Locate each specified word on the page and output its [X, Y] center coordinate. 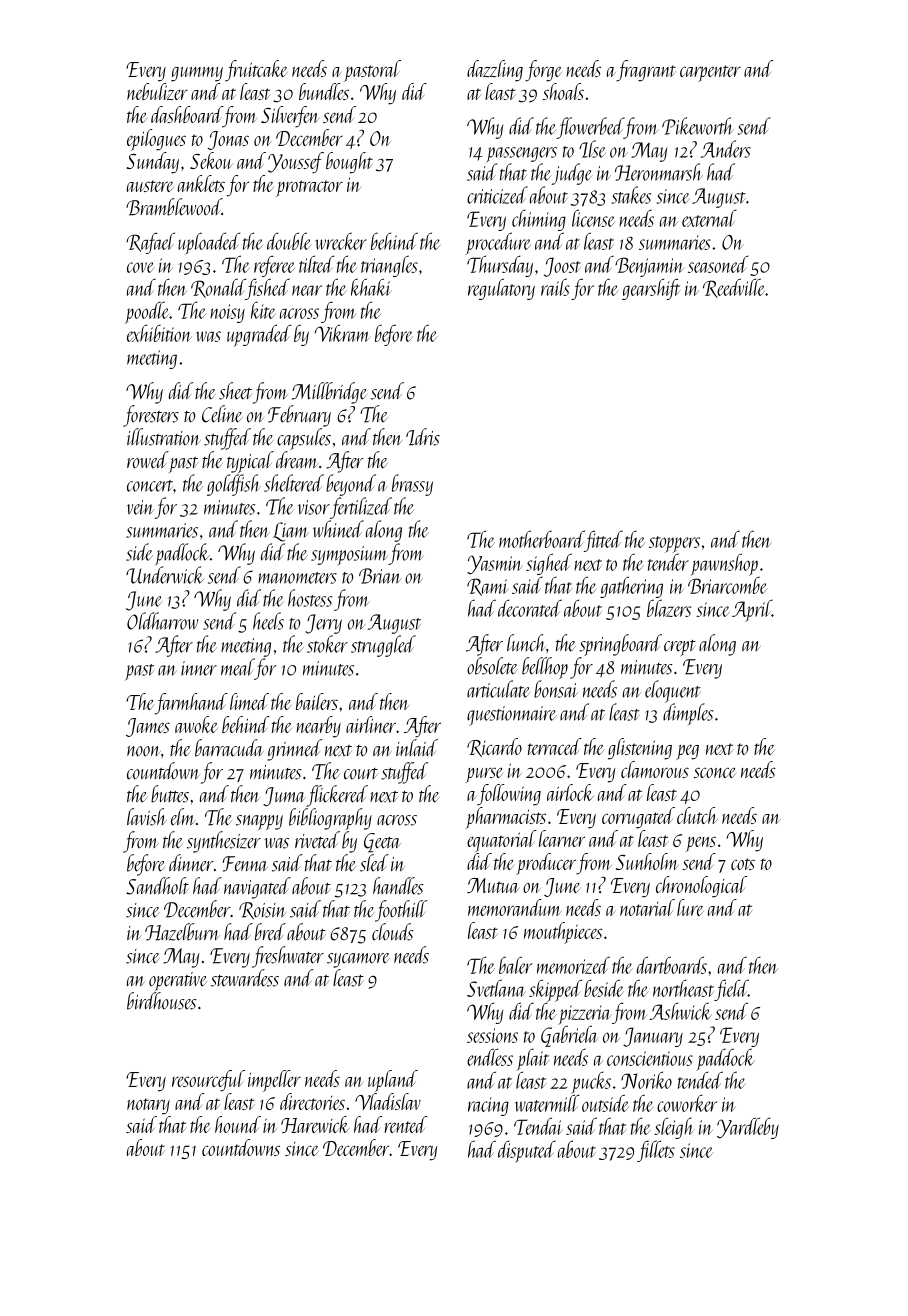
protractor [309, 188]
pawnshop [724, 564]
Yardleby [748, 1128]
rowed [148, 460]
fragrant [646, 71]
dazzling [495, 71]
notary [148, 1106]
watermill [547, 1103]
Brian [380, 576]
